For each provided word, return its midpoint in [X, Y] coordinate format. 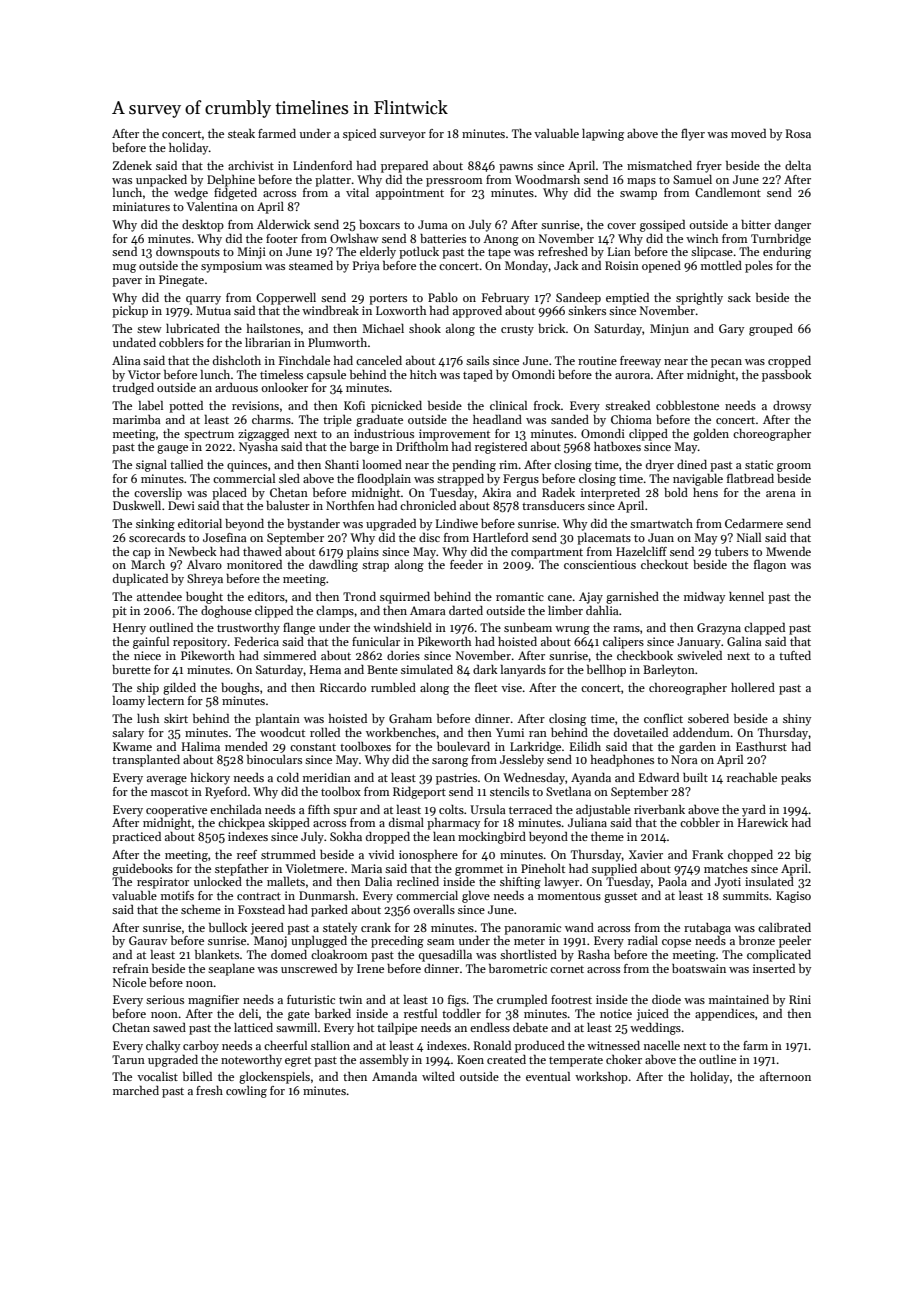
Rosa [798, 133]
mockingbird [492, 838]
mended [246, 746]
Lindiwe [457, 523]
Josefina [225, 537]
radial [643, 940]
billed [197, 1076]
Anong [501, 240]
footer [282, 238]
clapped [764, 629]
